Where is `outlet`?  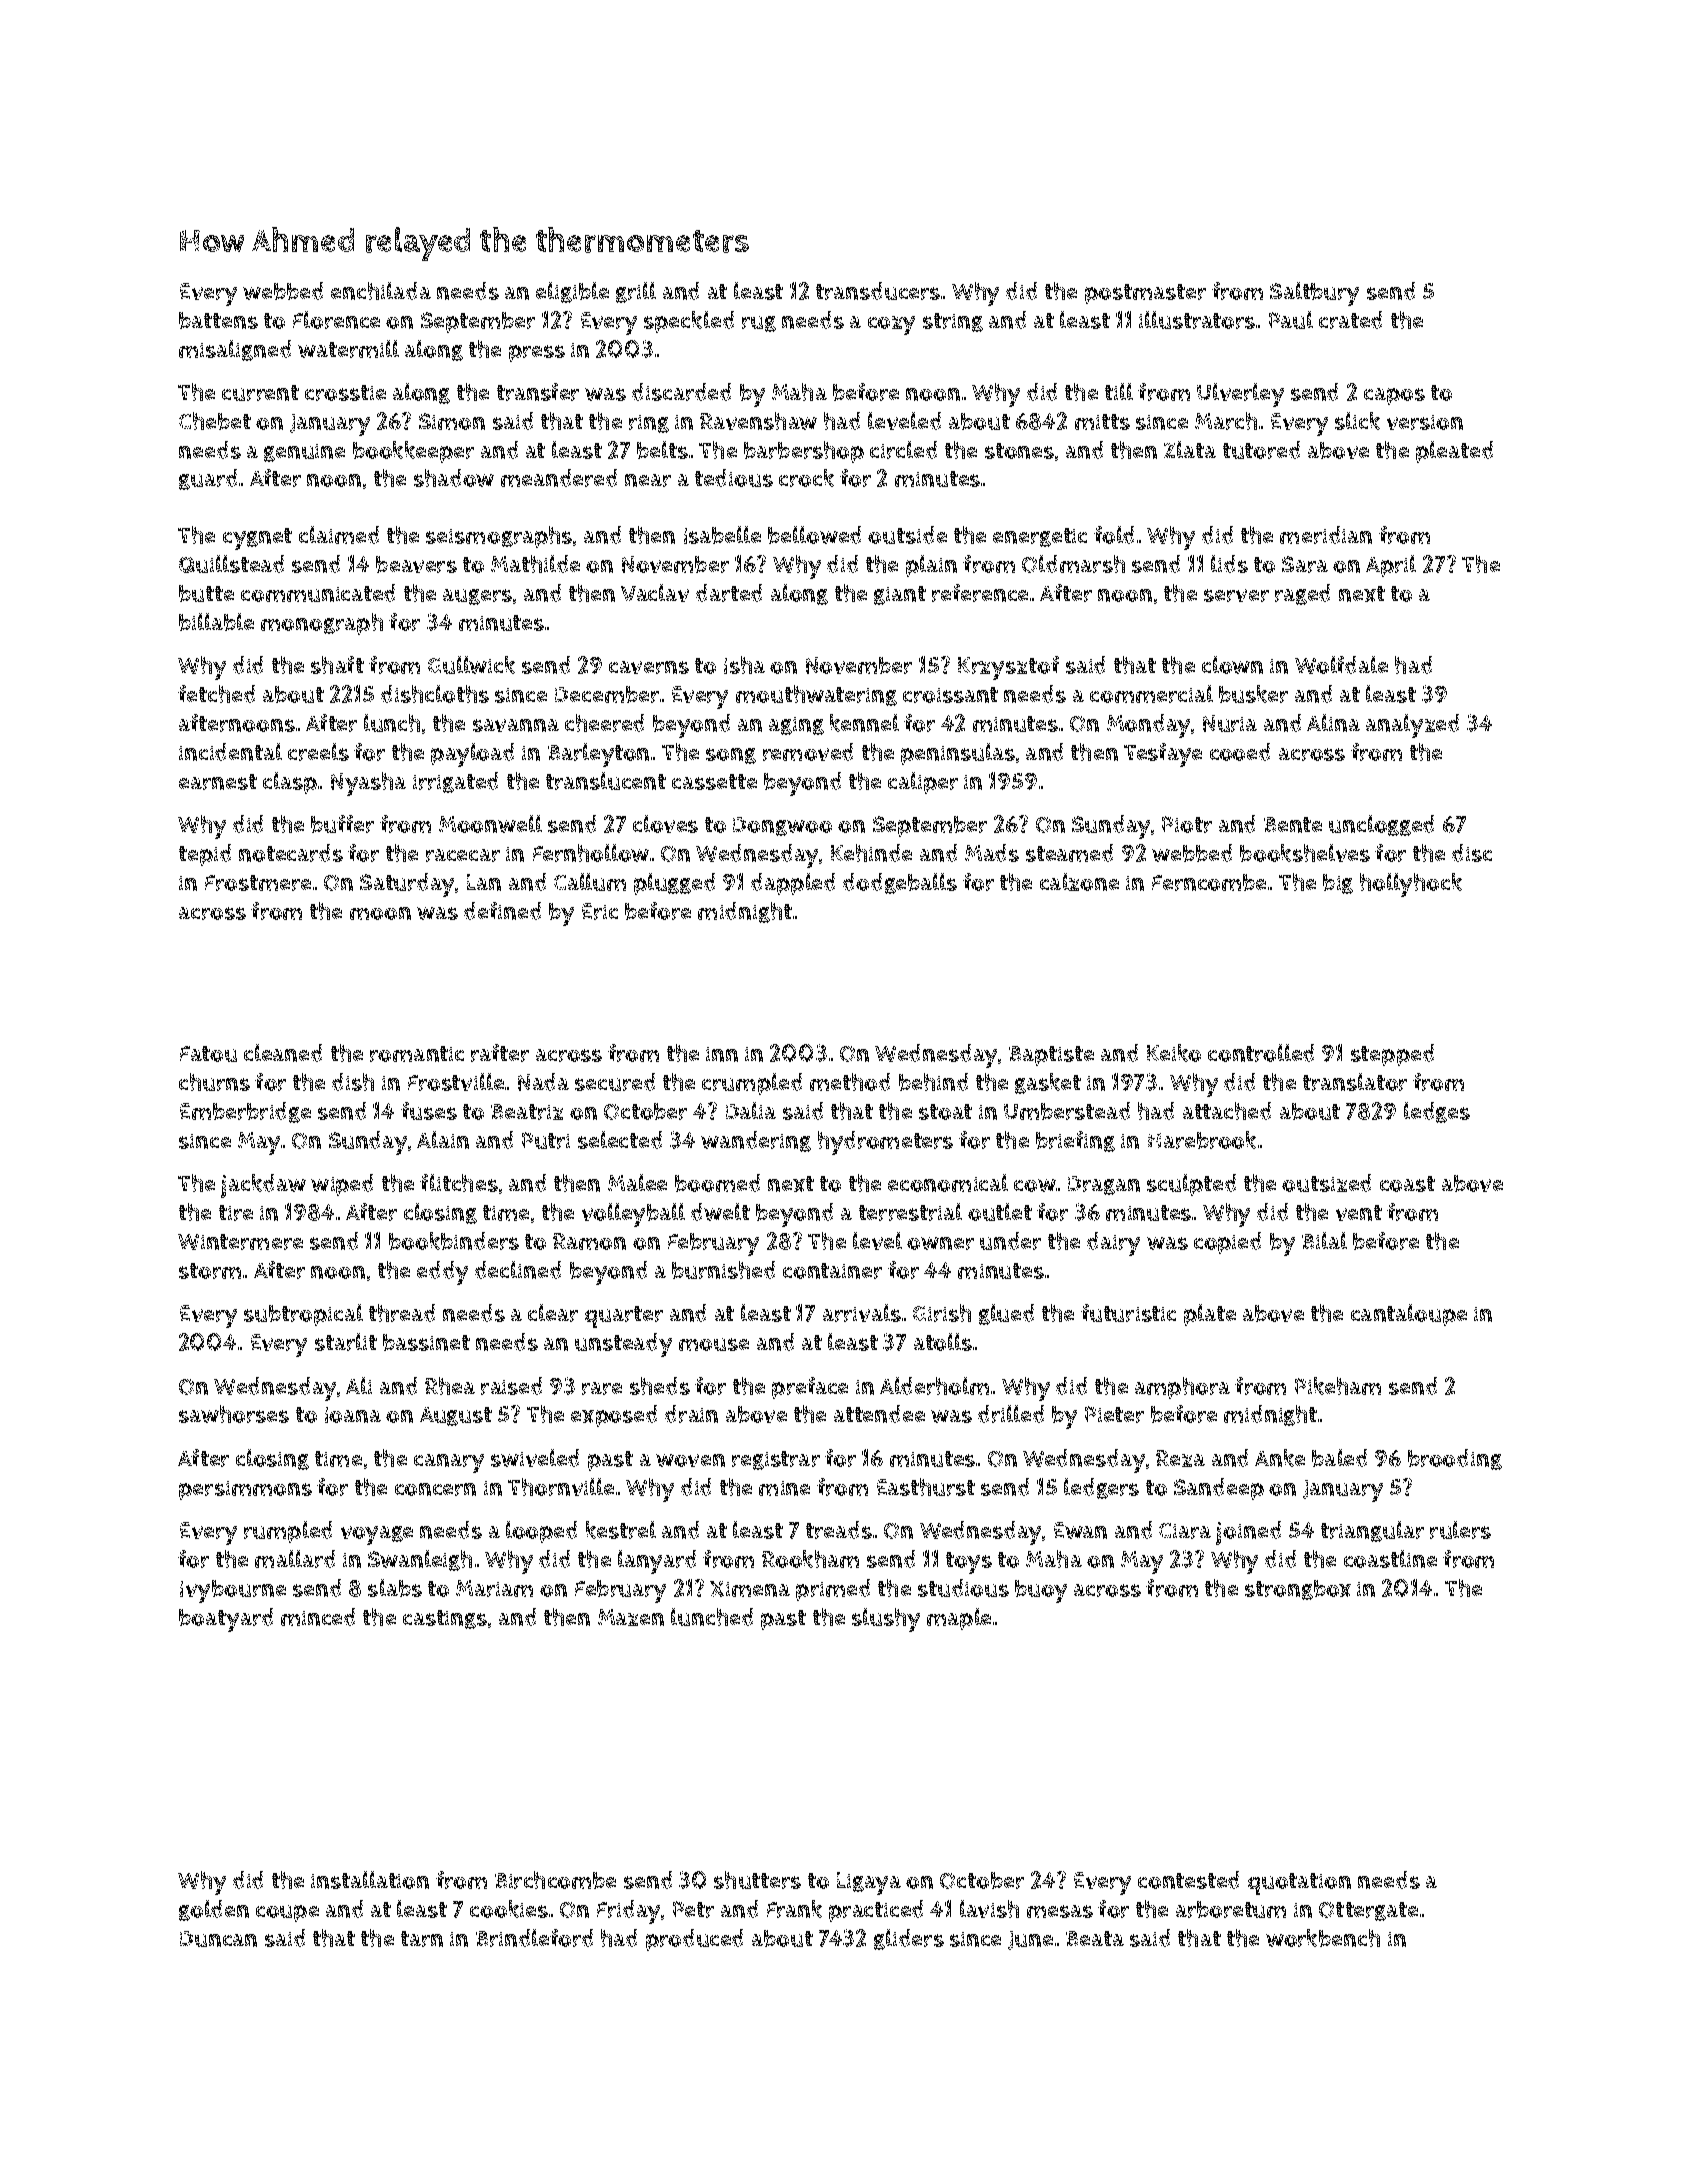
outlet is located at coordinates (1000, 1212).
